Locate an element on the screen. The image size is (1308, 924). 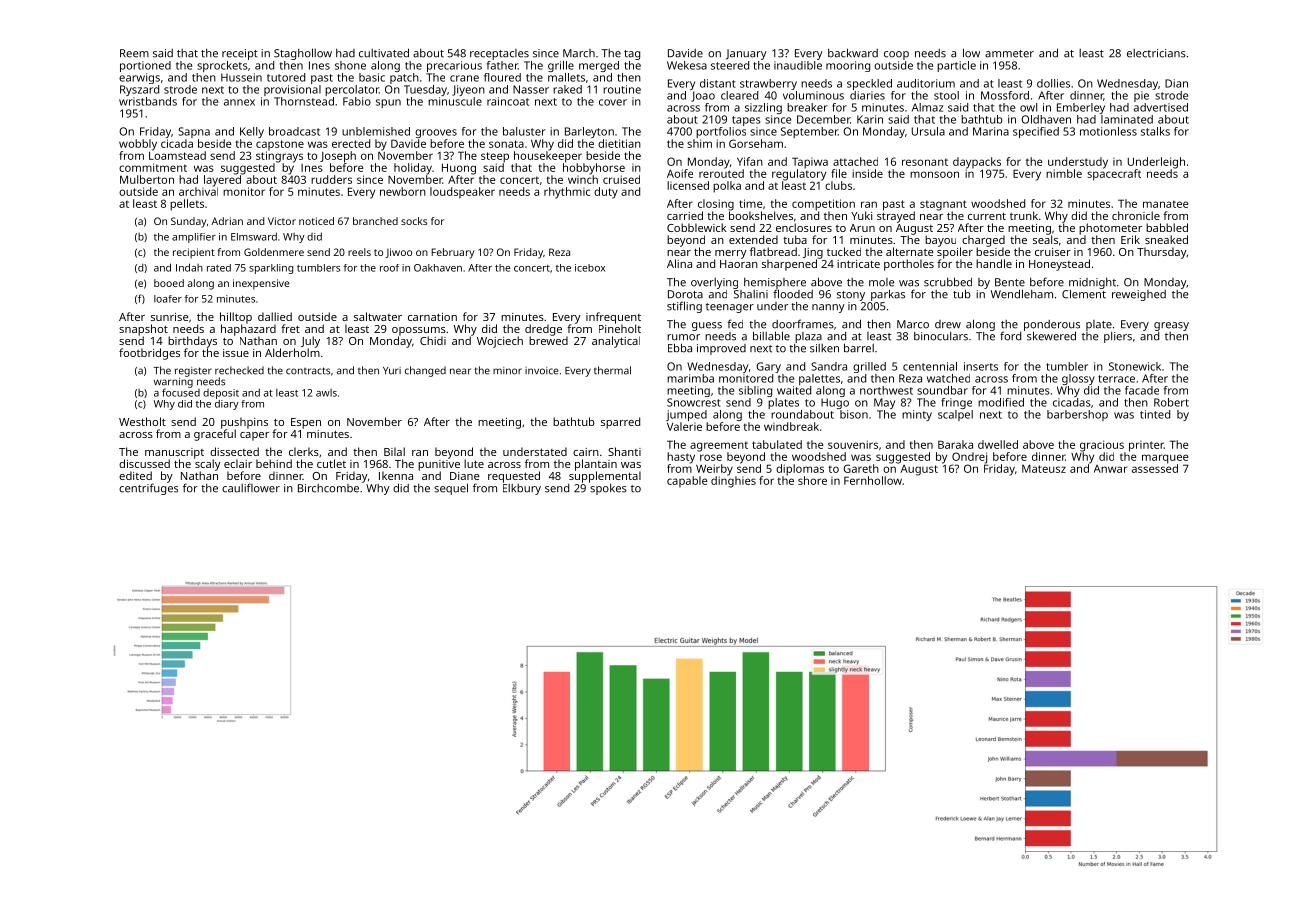
sequel is located at coordinates (451, 489).
